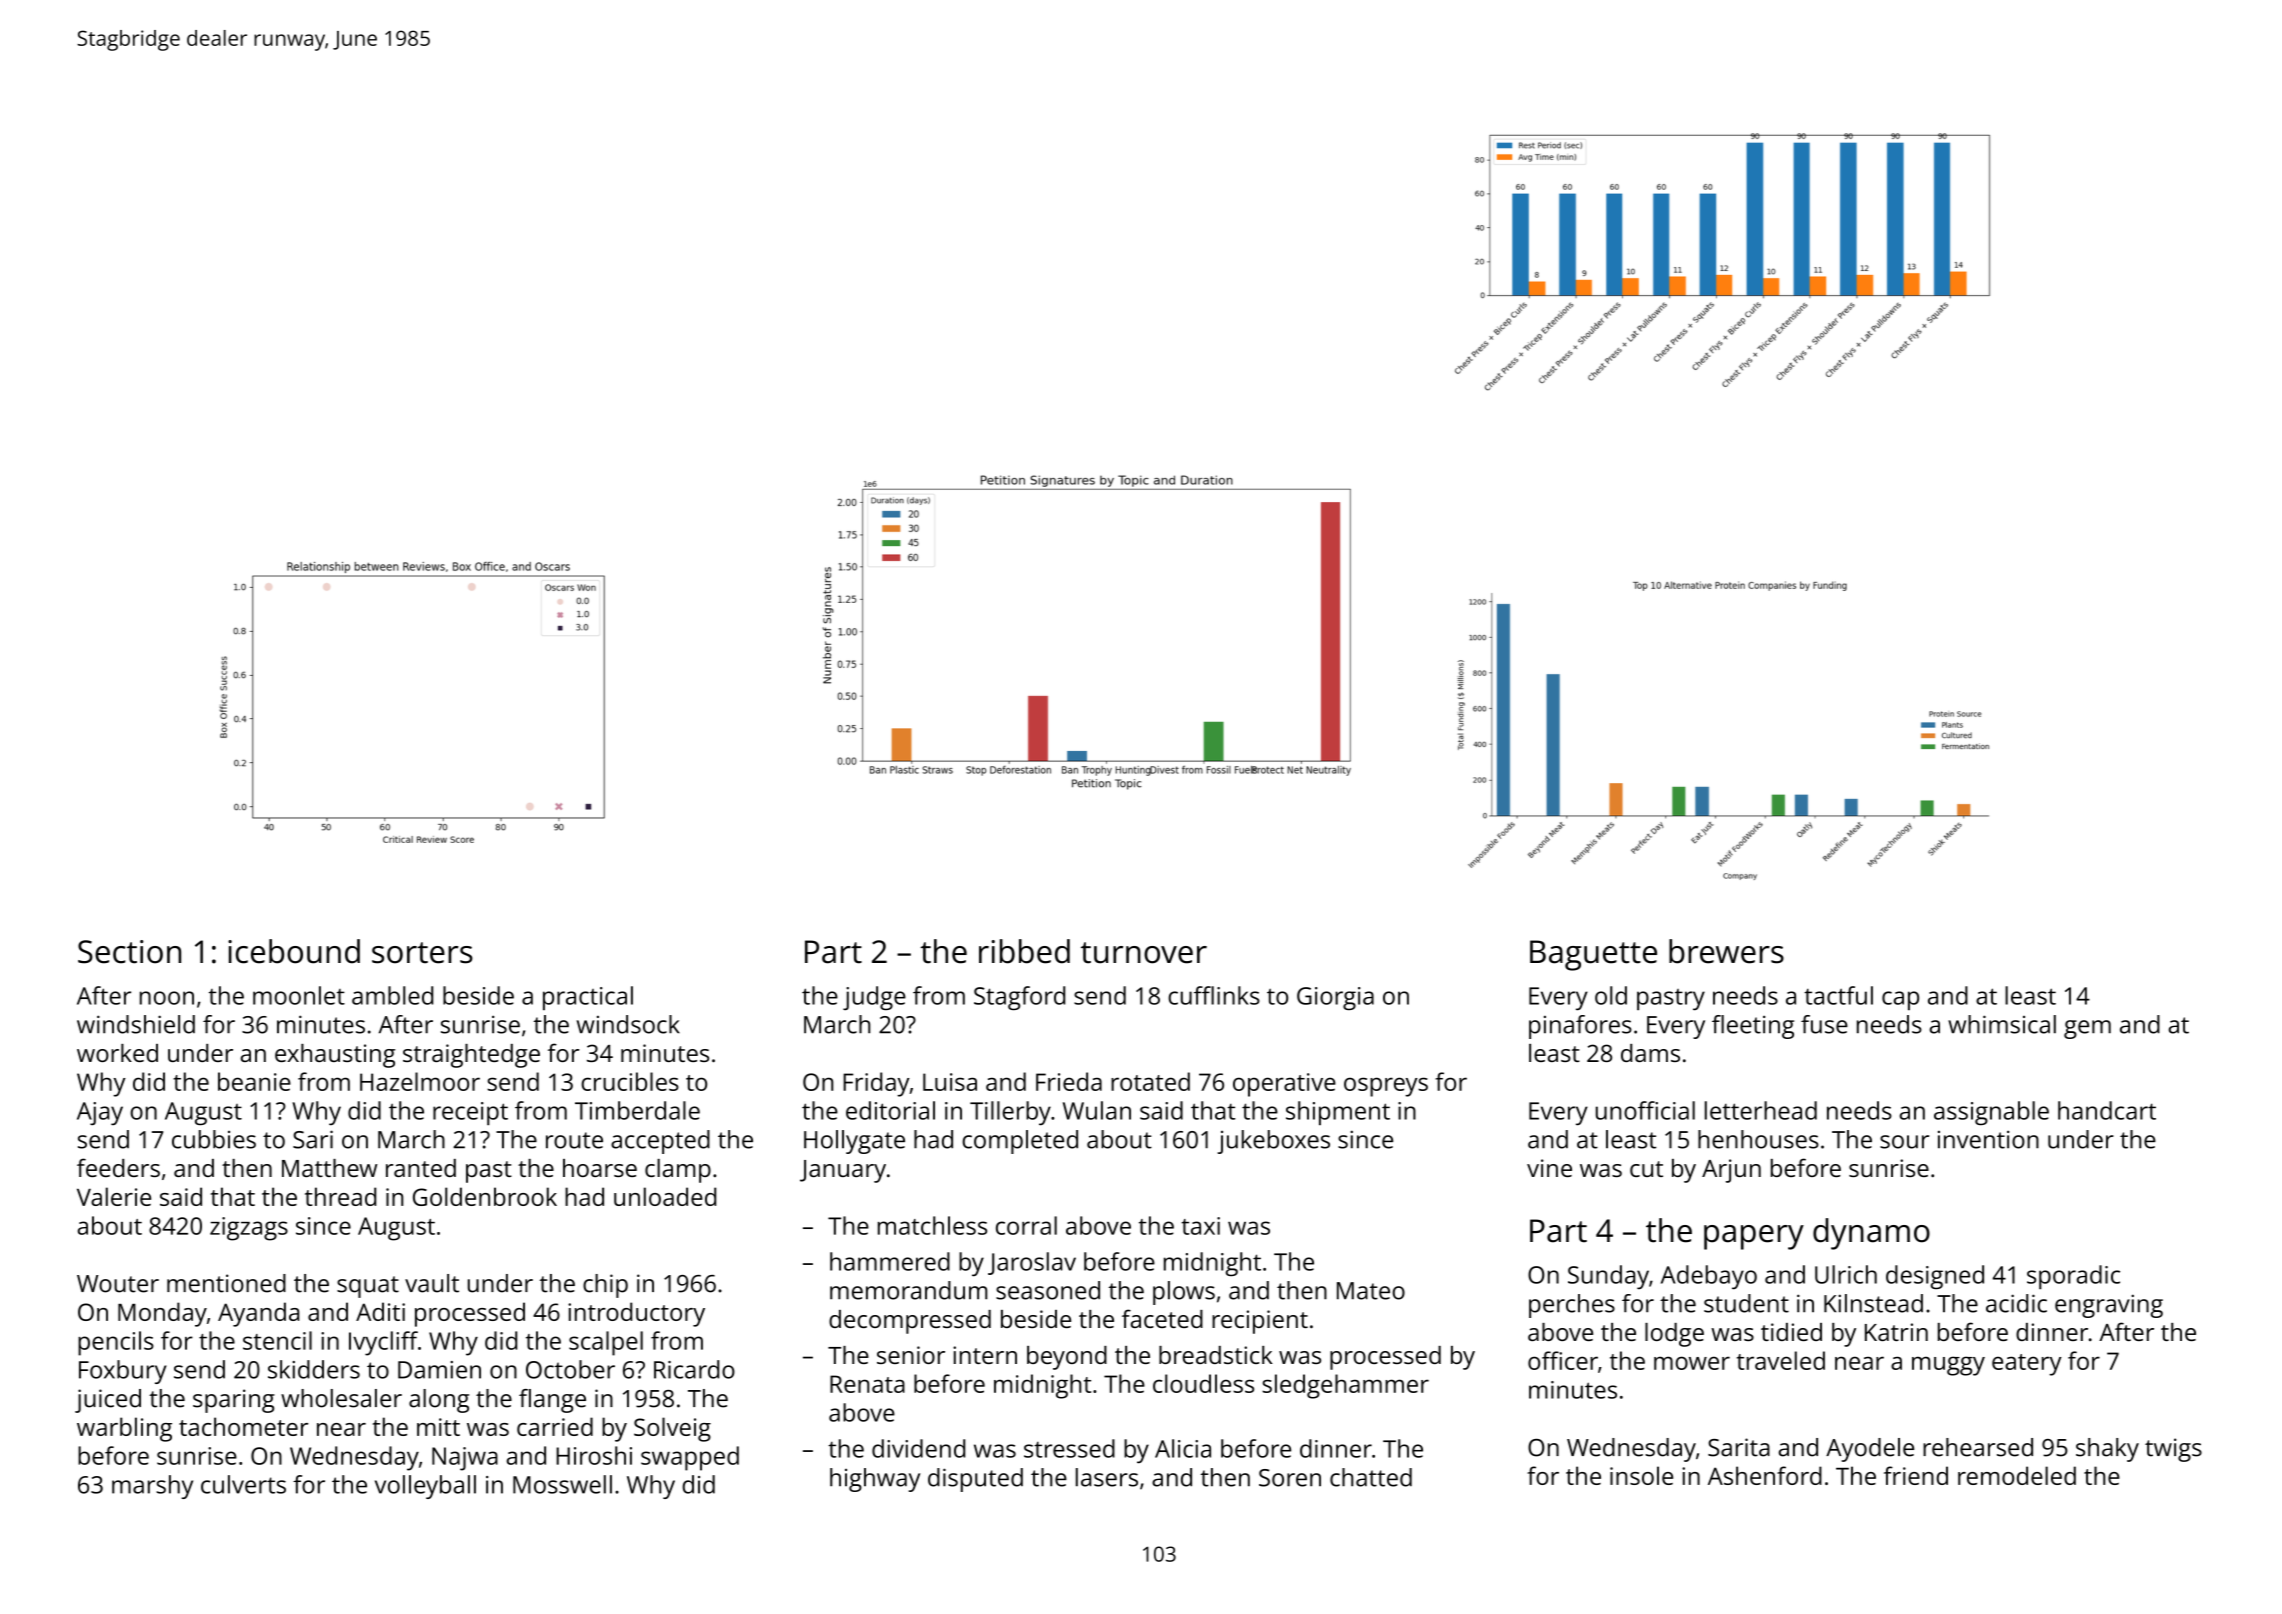  What do you see at coordinates (1024, 951) in the screenshot?
I see `ribbed` at bounding box center [1024, 951].
